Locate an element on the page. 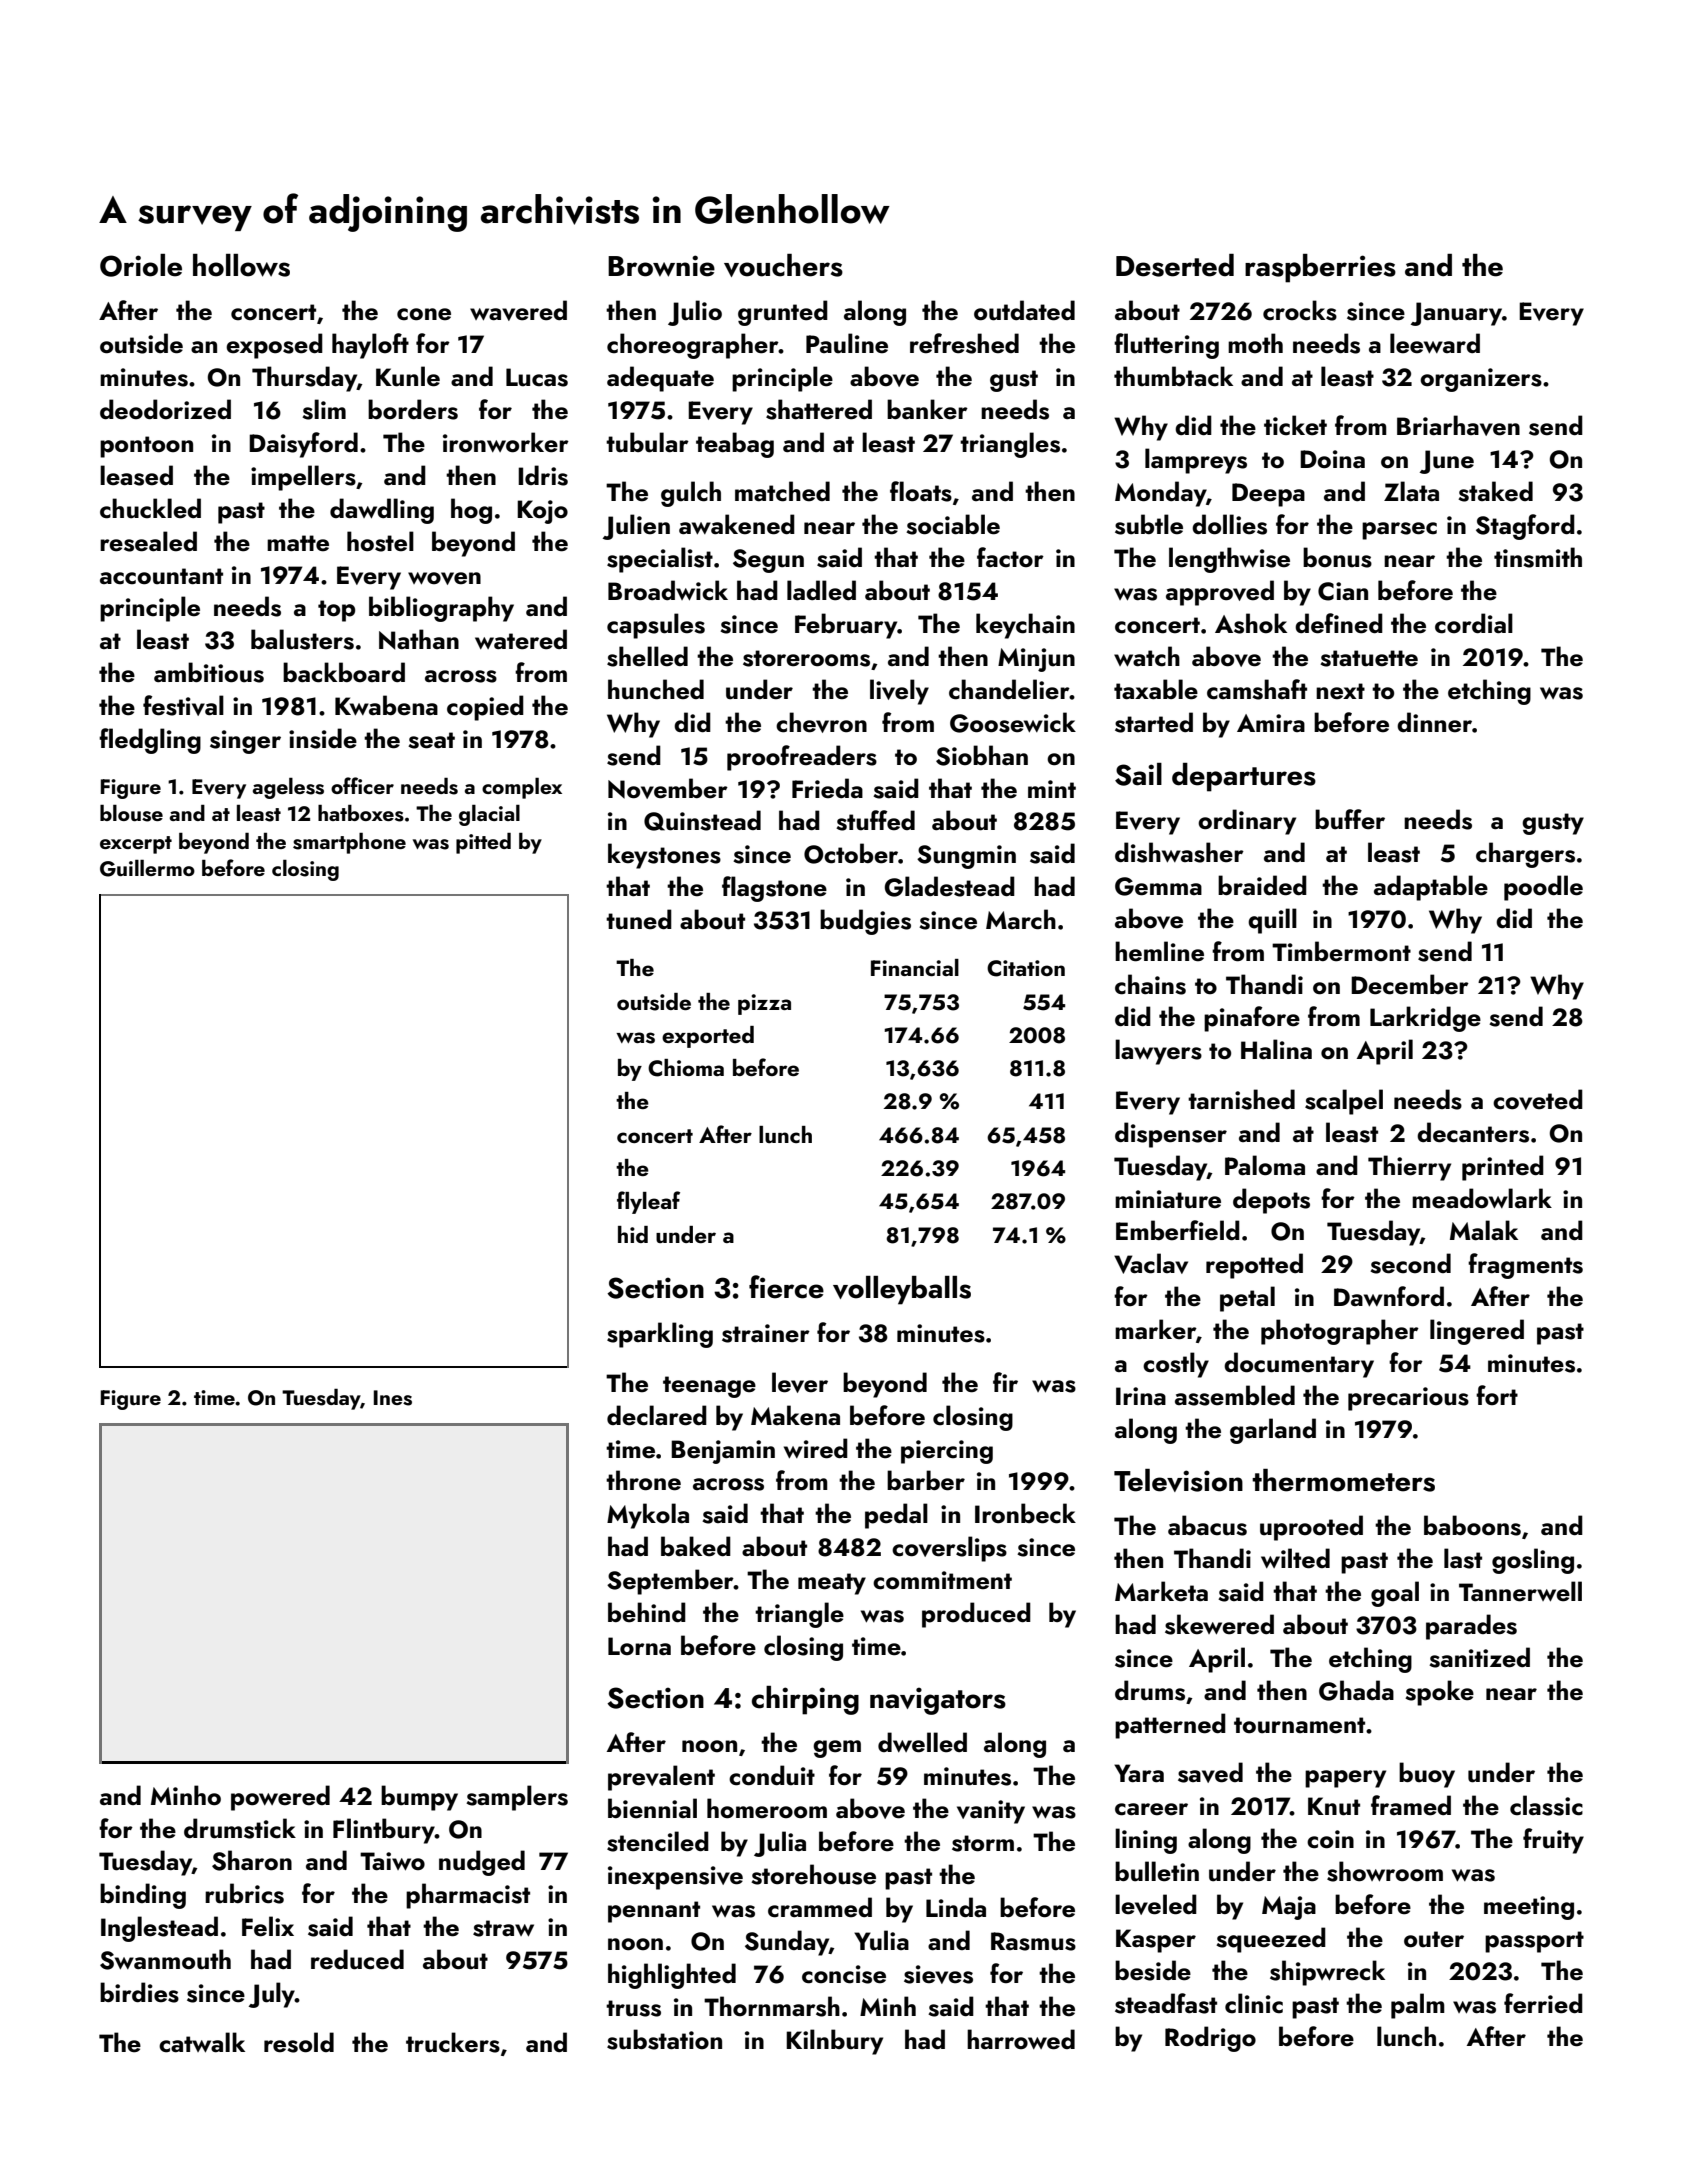 Image resolution: width=1683 pixels, height=2178 pixels. ferried is located at coordinates (1543, 2003).
